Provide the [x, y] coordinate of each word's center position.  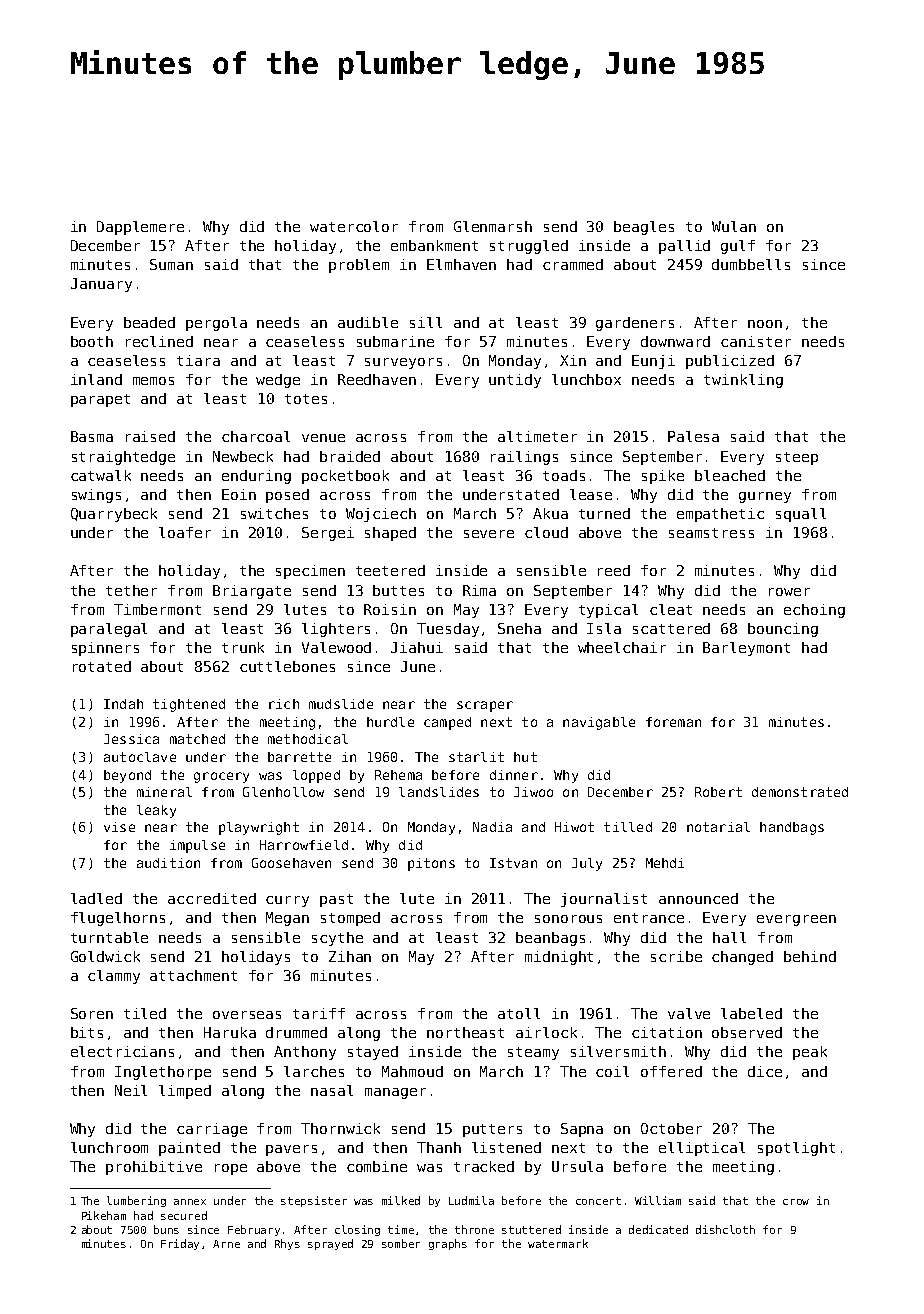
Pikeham [104, 1215]
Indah [123, 704]
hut [525, 757]
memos [153, 381]
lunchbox [586, 379]
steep [797, 458]
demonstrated [800, 792]
